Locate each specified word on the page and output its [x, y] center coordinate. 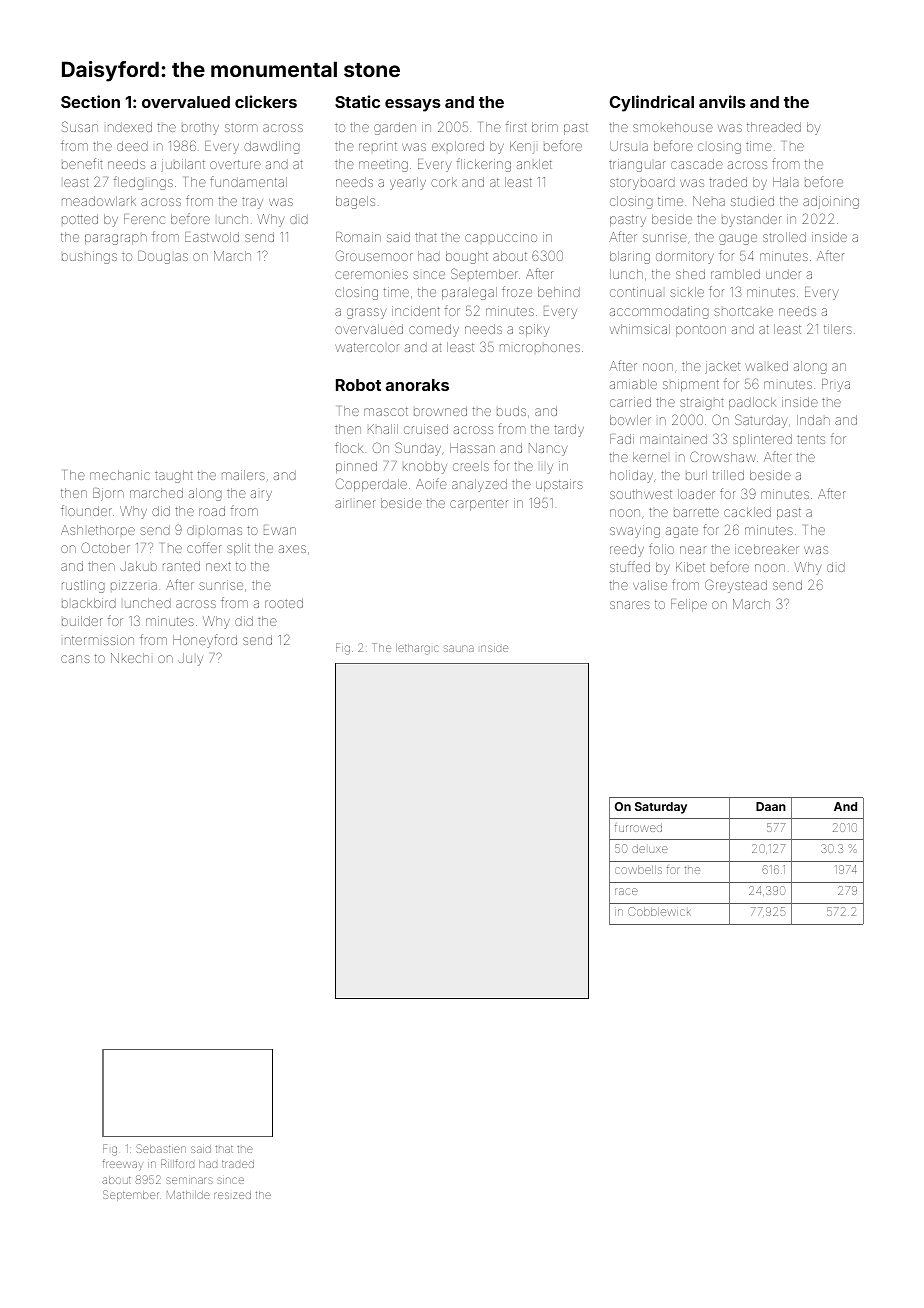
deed [132, 146]
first [516, 126]
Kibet [690, 567]
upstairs [559, 485]
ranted [181, 566]
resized [232, 1195]
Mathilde [188, 1194]
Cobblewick [659, 911]
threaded [774, 127]
